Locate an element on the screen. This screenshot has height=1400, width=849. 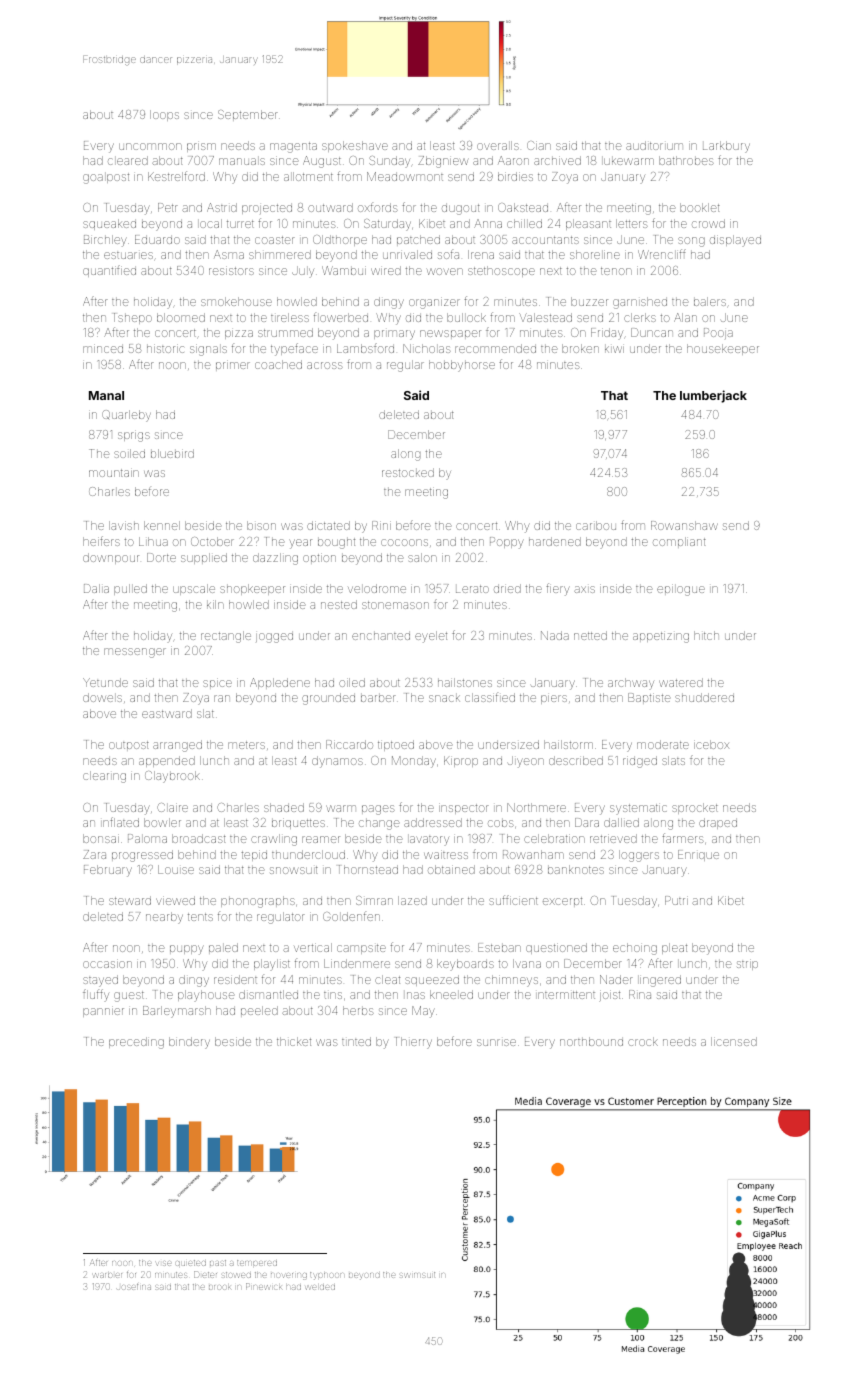
bloomed is located at coordinates (181, 317).
